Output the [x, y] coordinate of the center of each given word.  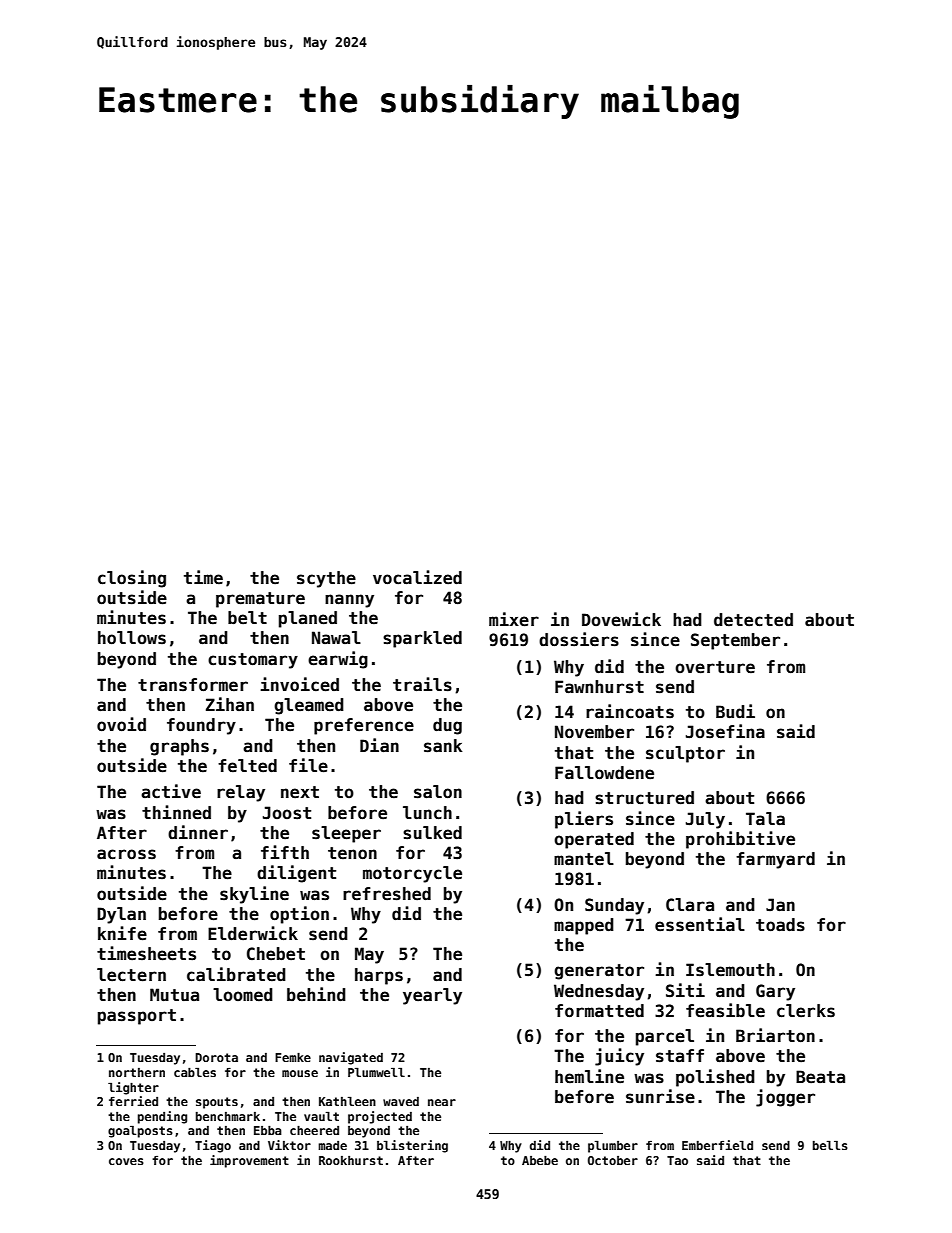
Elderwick [253, 933]
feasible [725, 1010]
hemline [589, 1076]
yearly [432, 996]
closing [132, 579]
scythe [326, 579]
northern [137, 1072]
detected [753, 620]
